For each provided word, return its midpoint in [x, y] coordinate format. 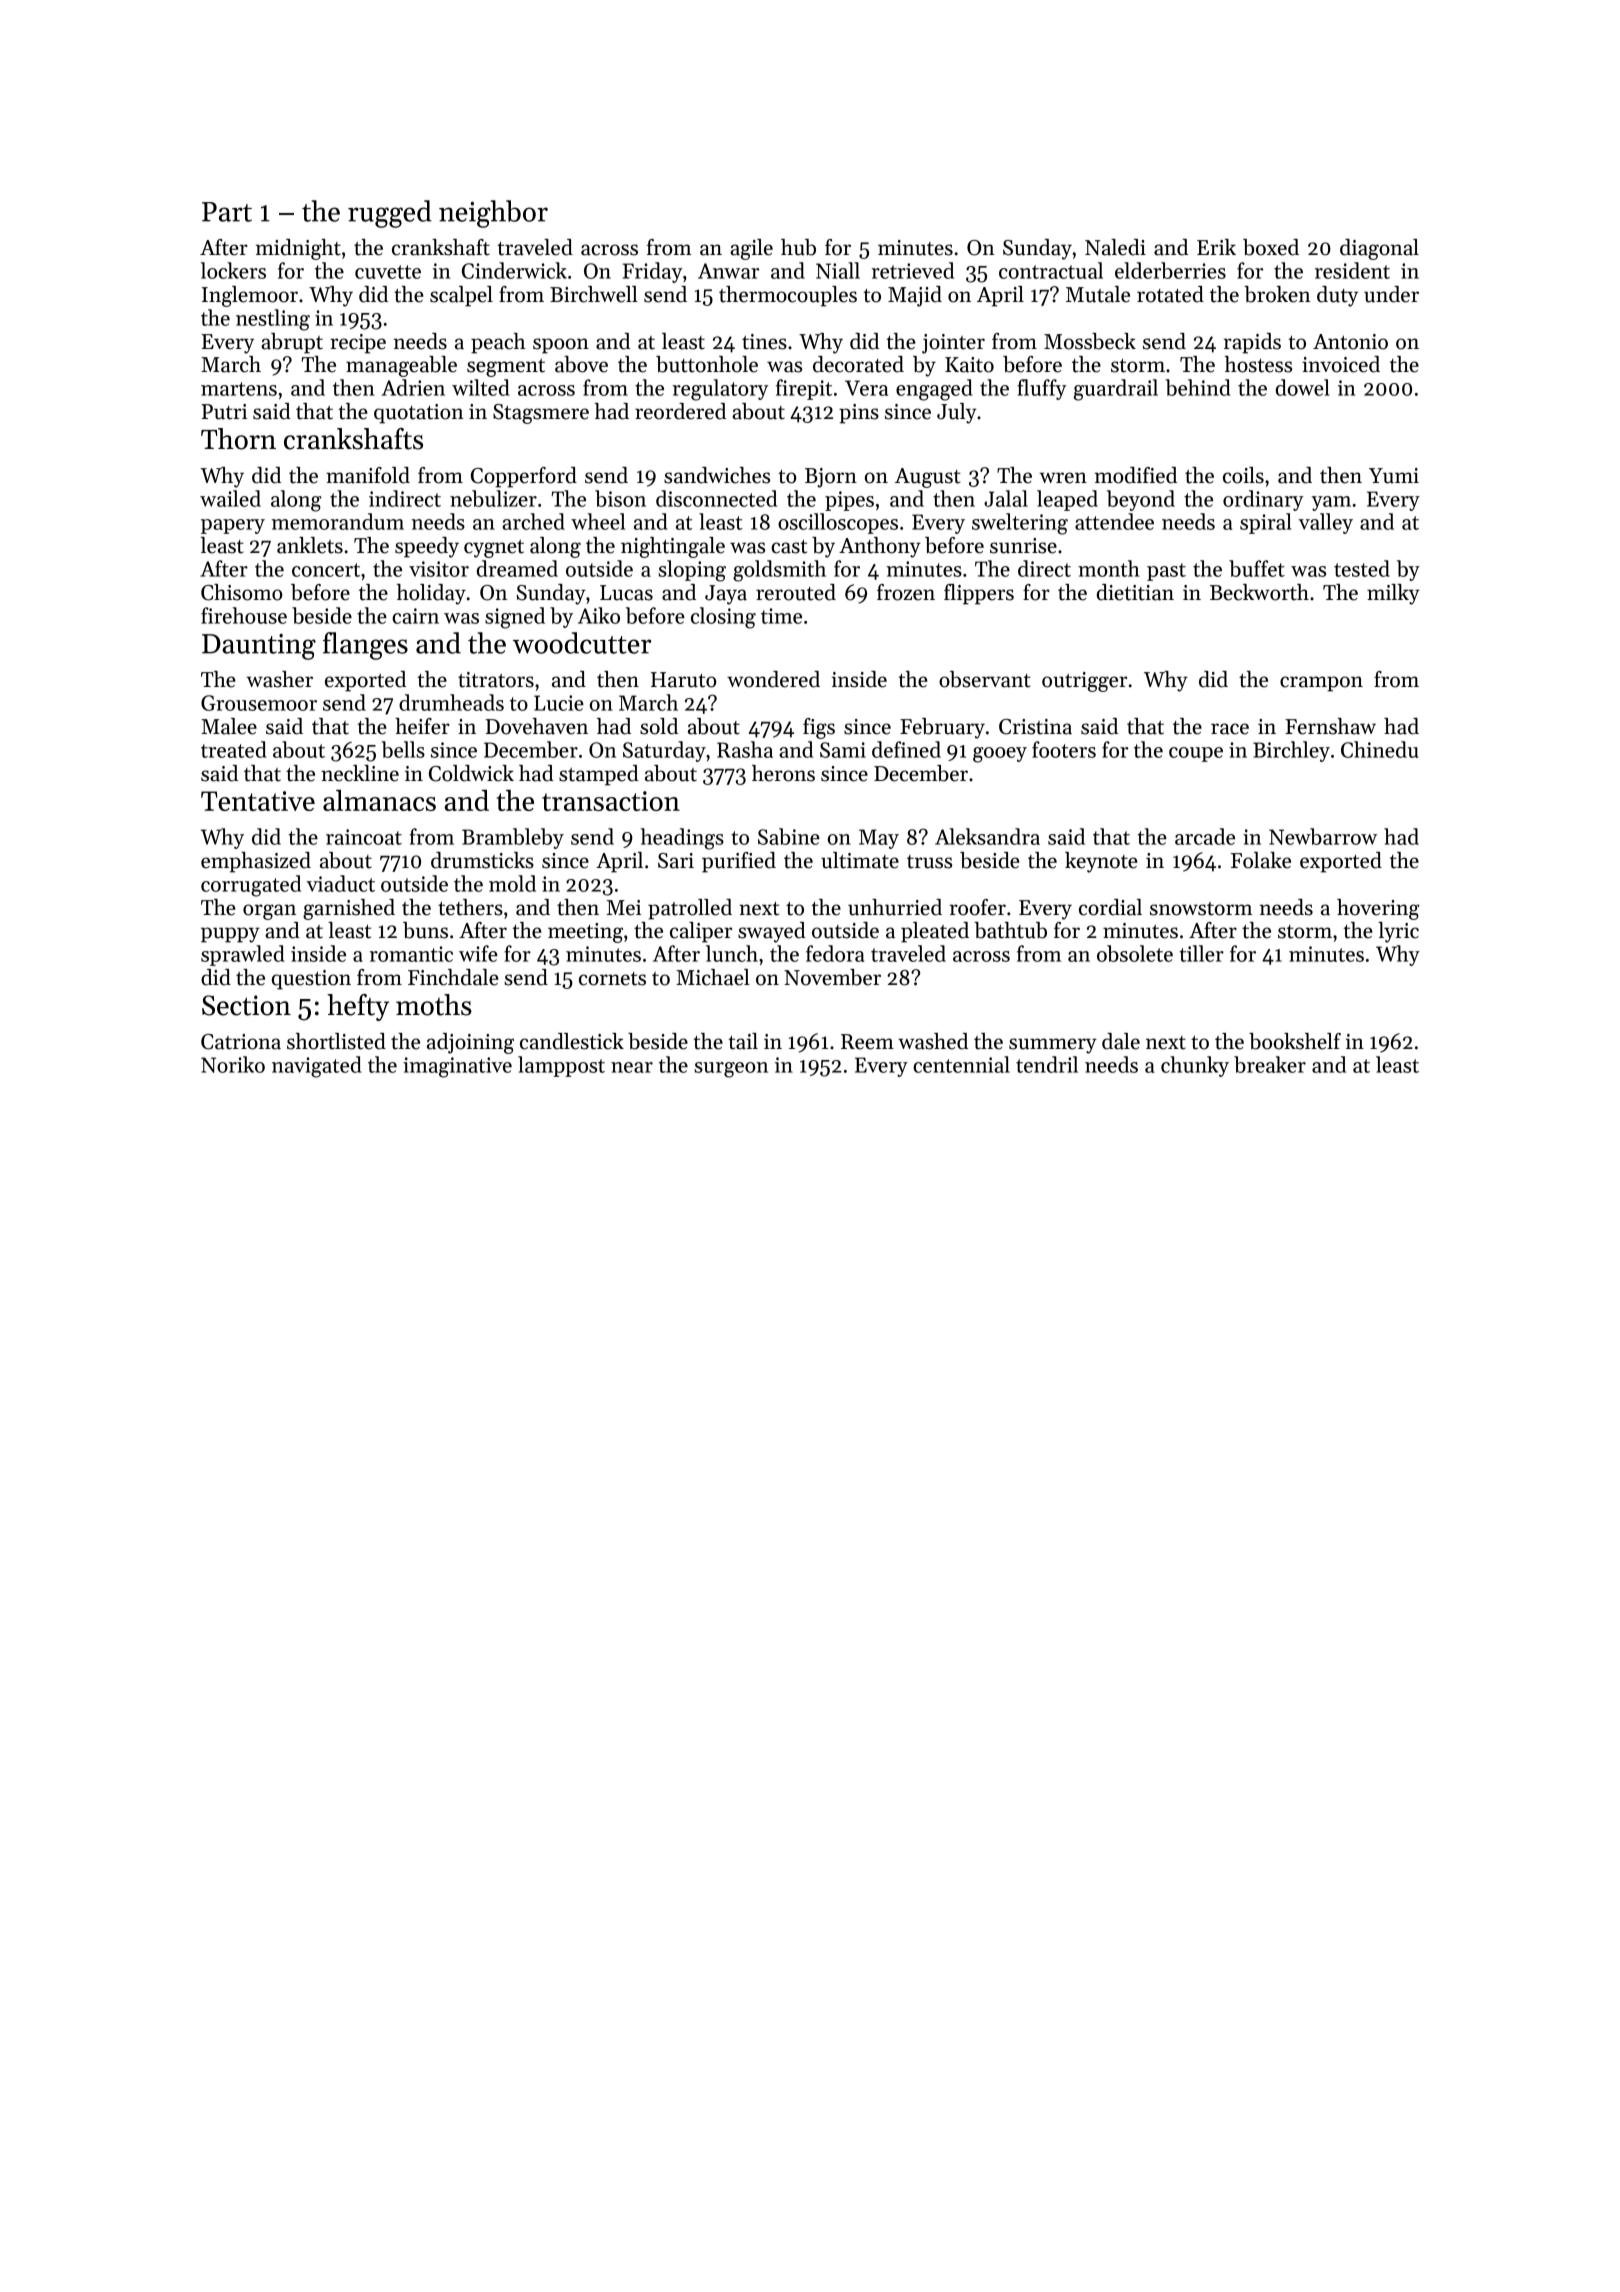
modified [1136, 475]
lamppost [561, 1066]
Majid [915, 296]
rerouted [796, 592]
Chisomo [241, 592]
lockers [233, 270]
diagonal [1379, 249]
